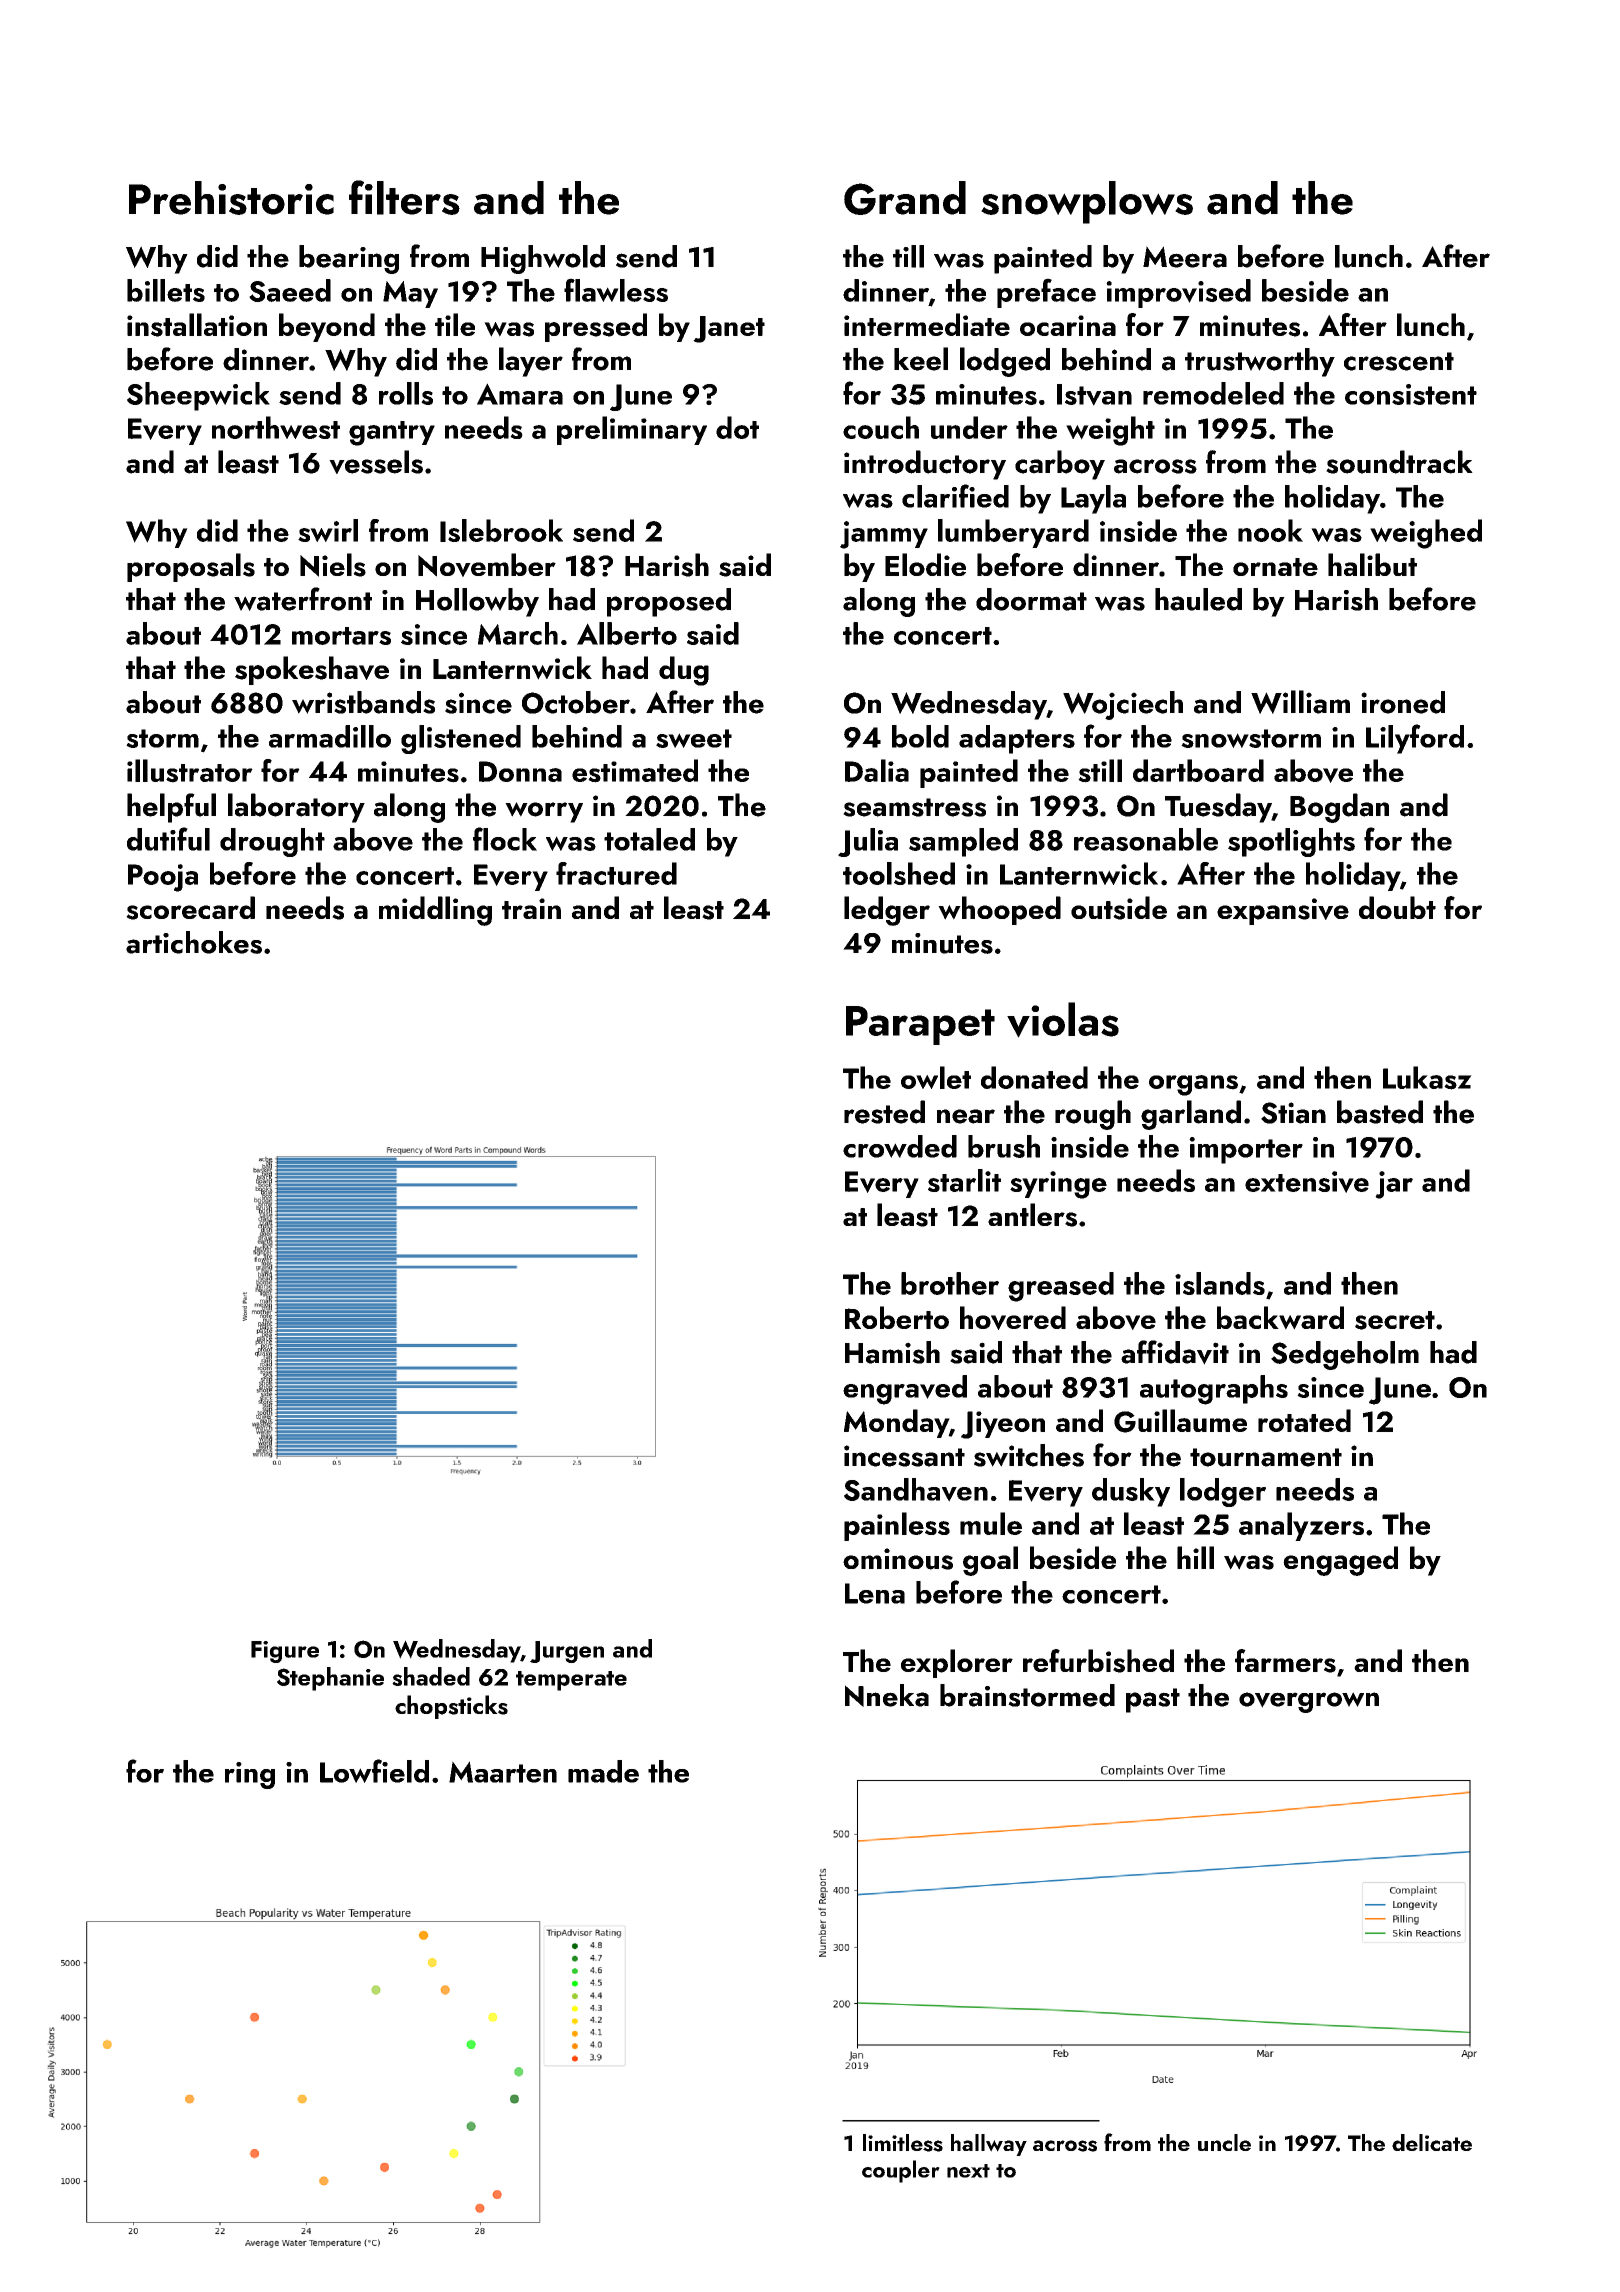 Image resolution: width=1620 pixels, height=2292 pixels. I want to click on hallway, so click(989, 2145).
